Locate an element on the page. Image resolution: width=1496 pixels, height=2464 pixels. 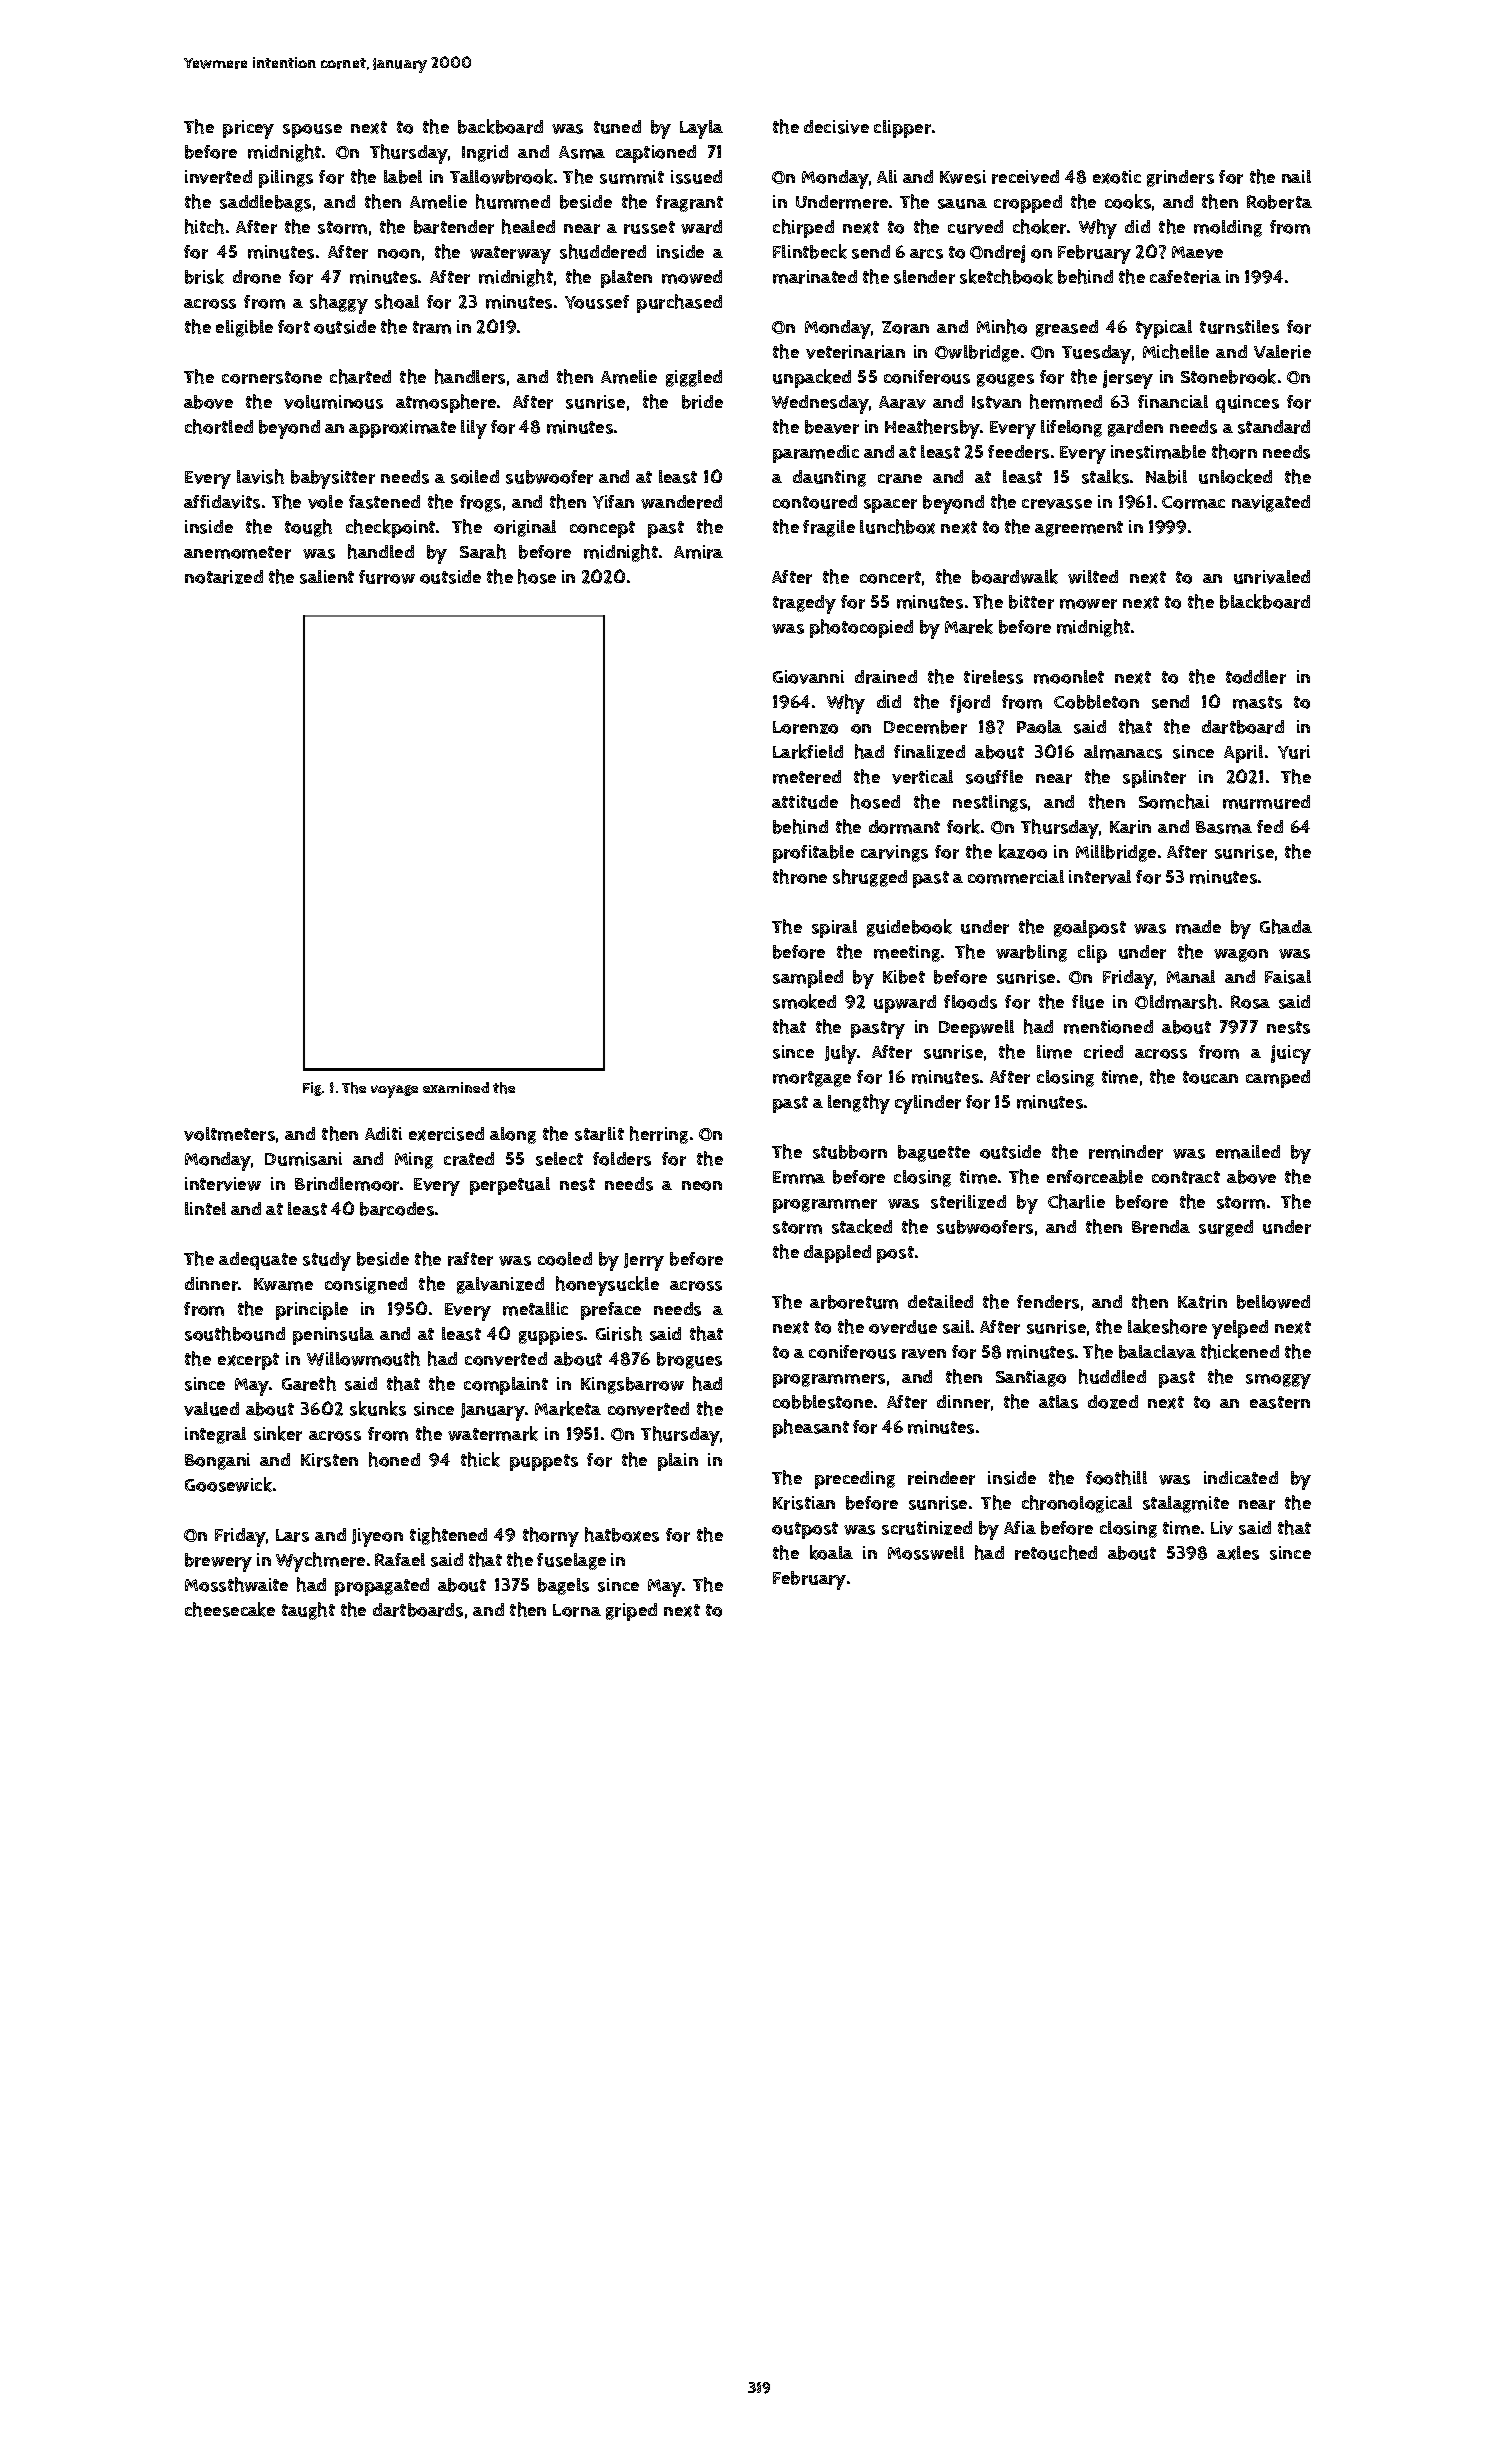
tough is located at coordinates (308, 528).
